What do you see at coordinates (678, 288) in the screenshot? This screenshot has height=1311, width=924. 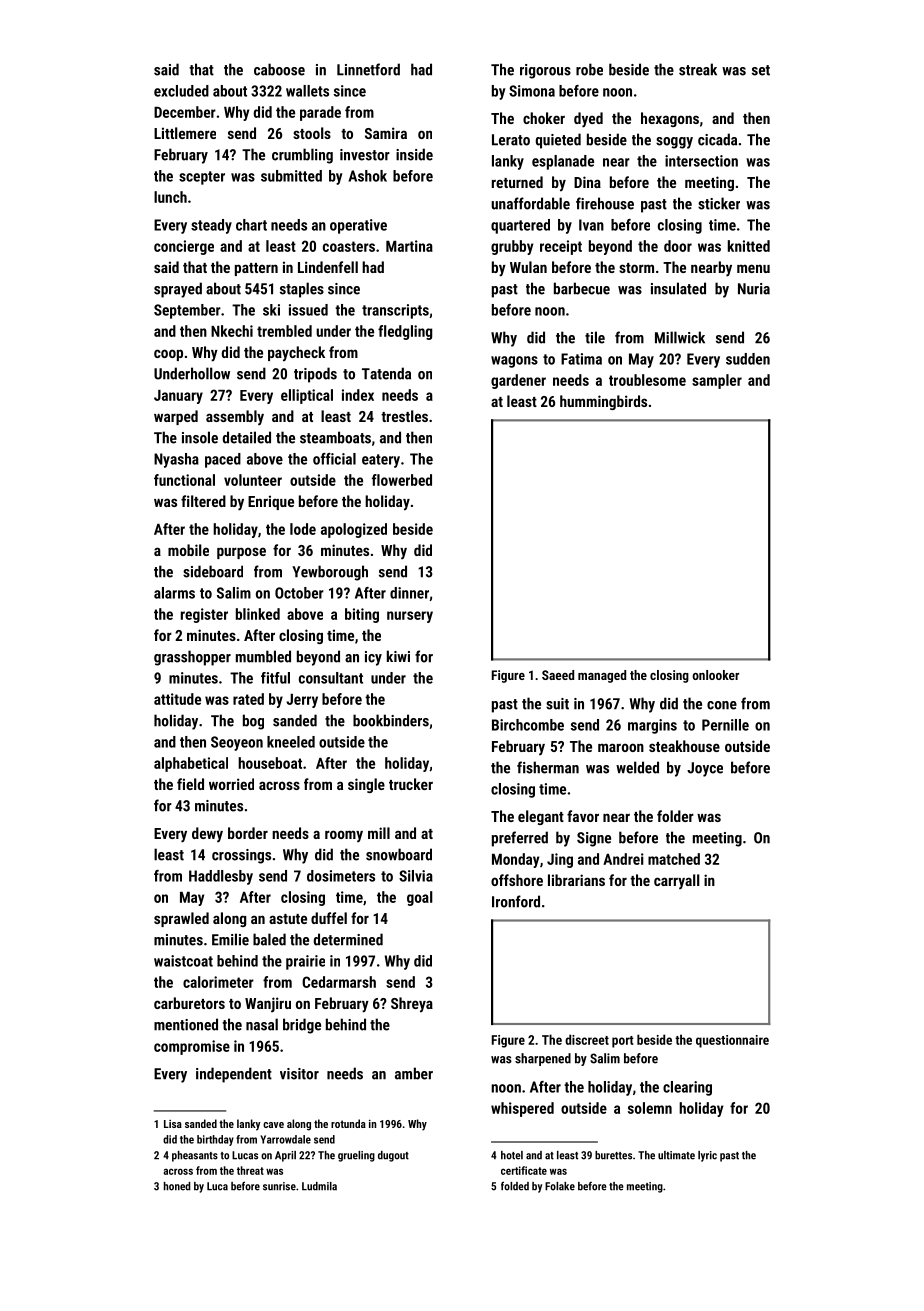 I see `insulated` at bounding box center [678, 288].
